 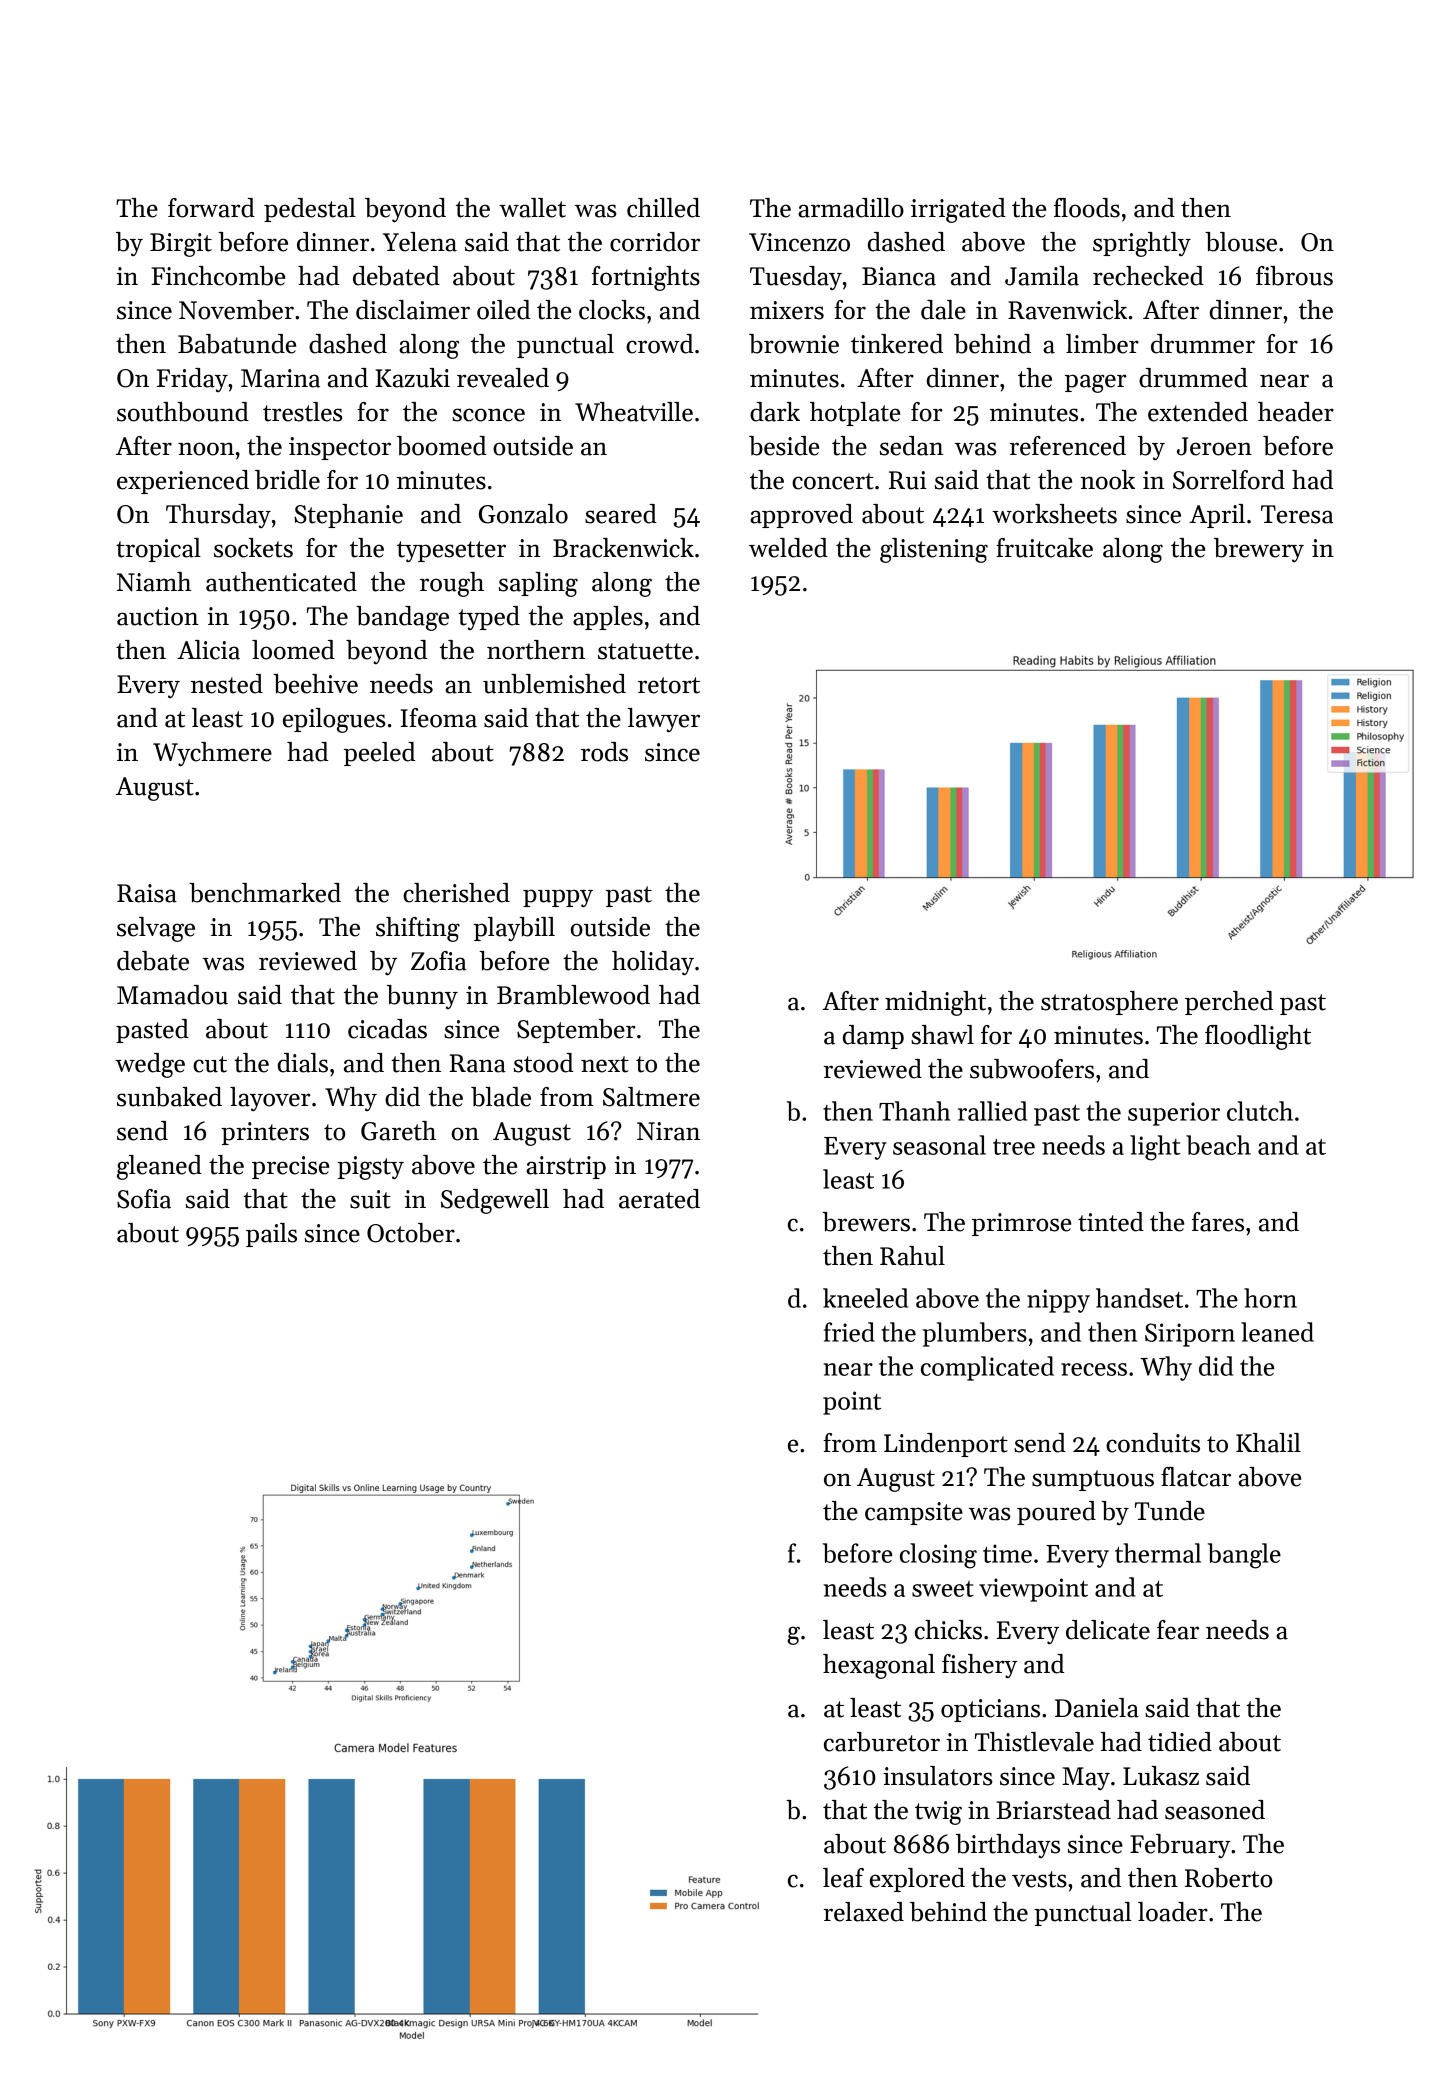 I want to click on disclaimer, so click(x=413, y=310).
